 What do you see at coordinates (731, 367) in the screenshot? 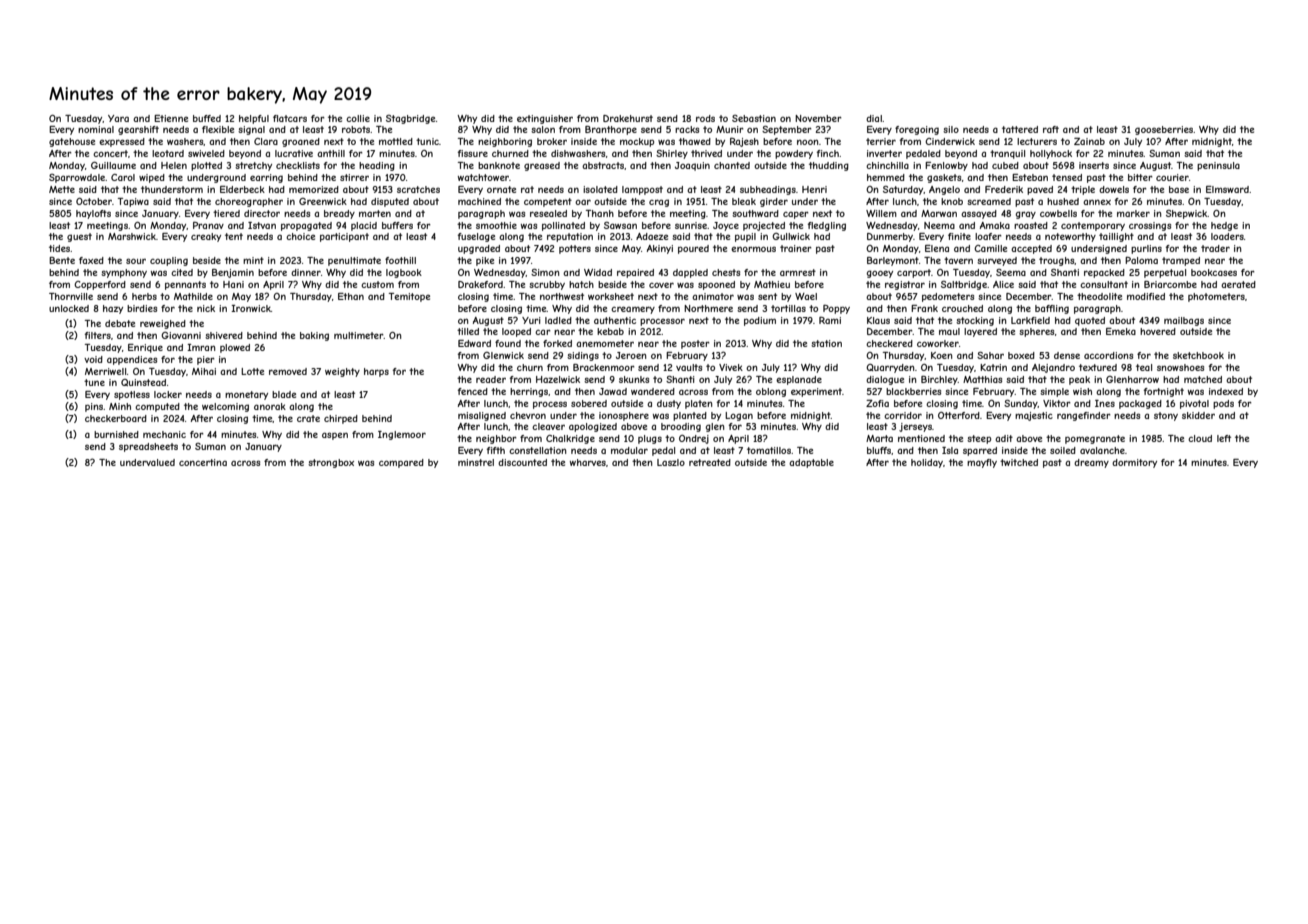
I see `Vivek` at bounding box center [731, 367].
